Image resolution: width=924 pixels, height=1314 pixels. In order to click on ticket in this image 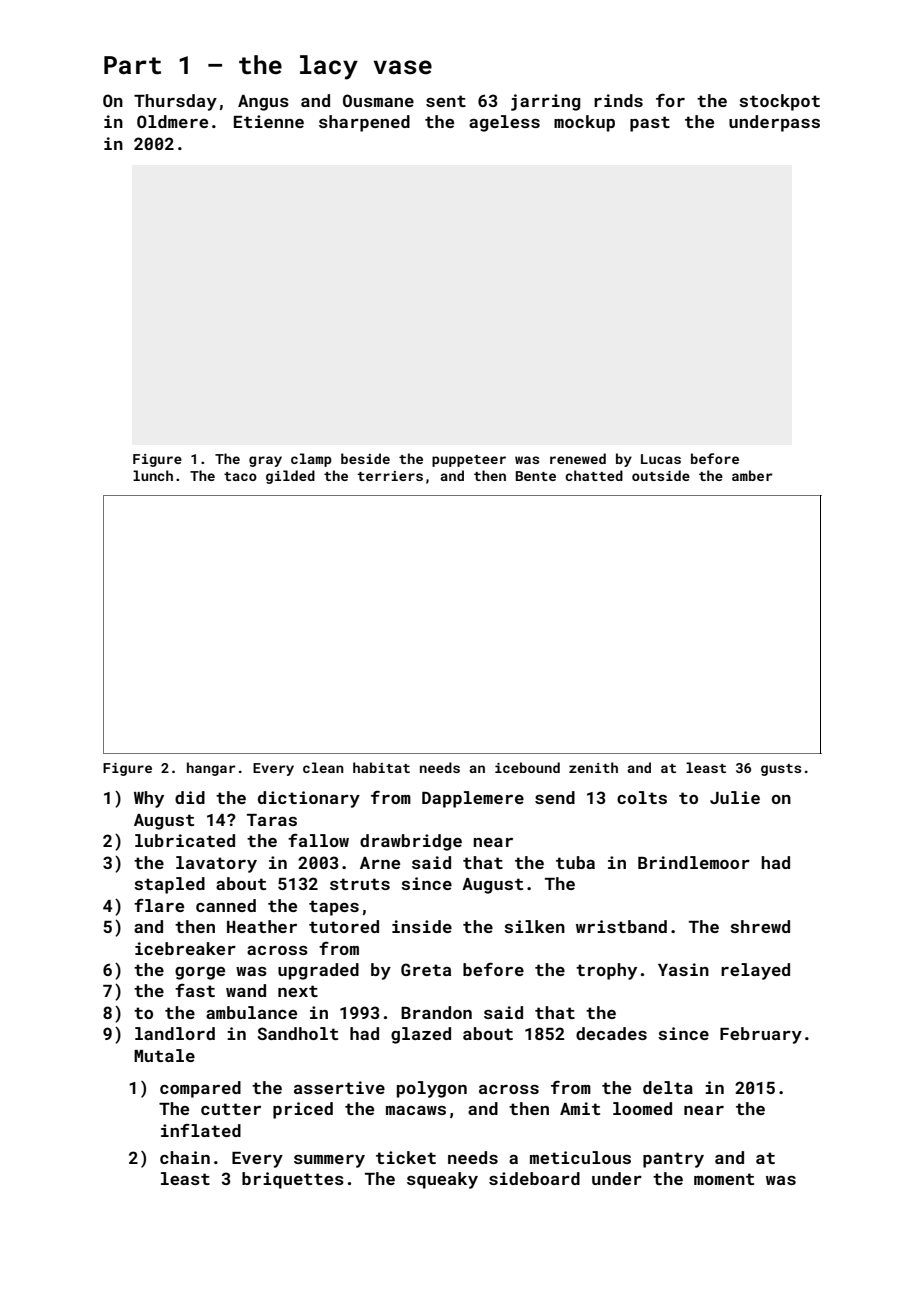, I will do `click(406, 1157)`.
